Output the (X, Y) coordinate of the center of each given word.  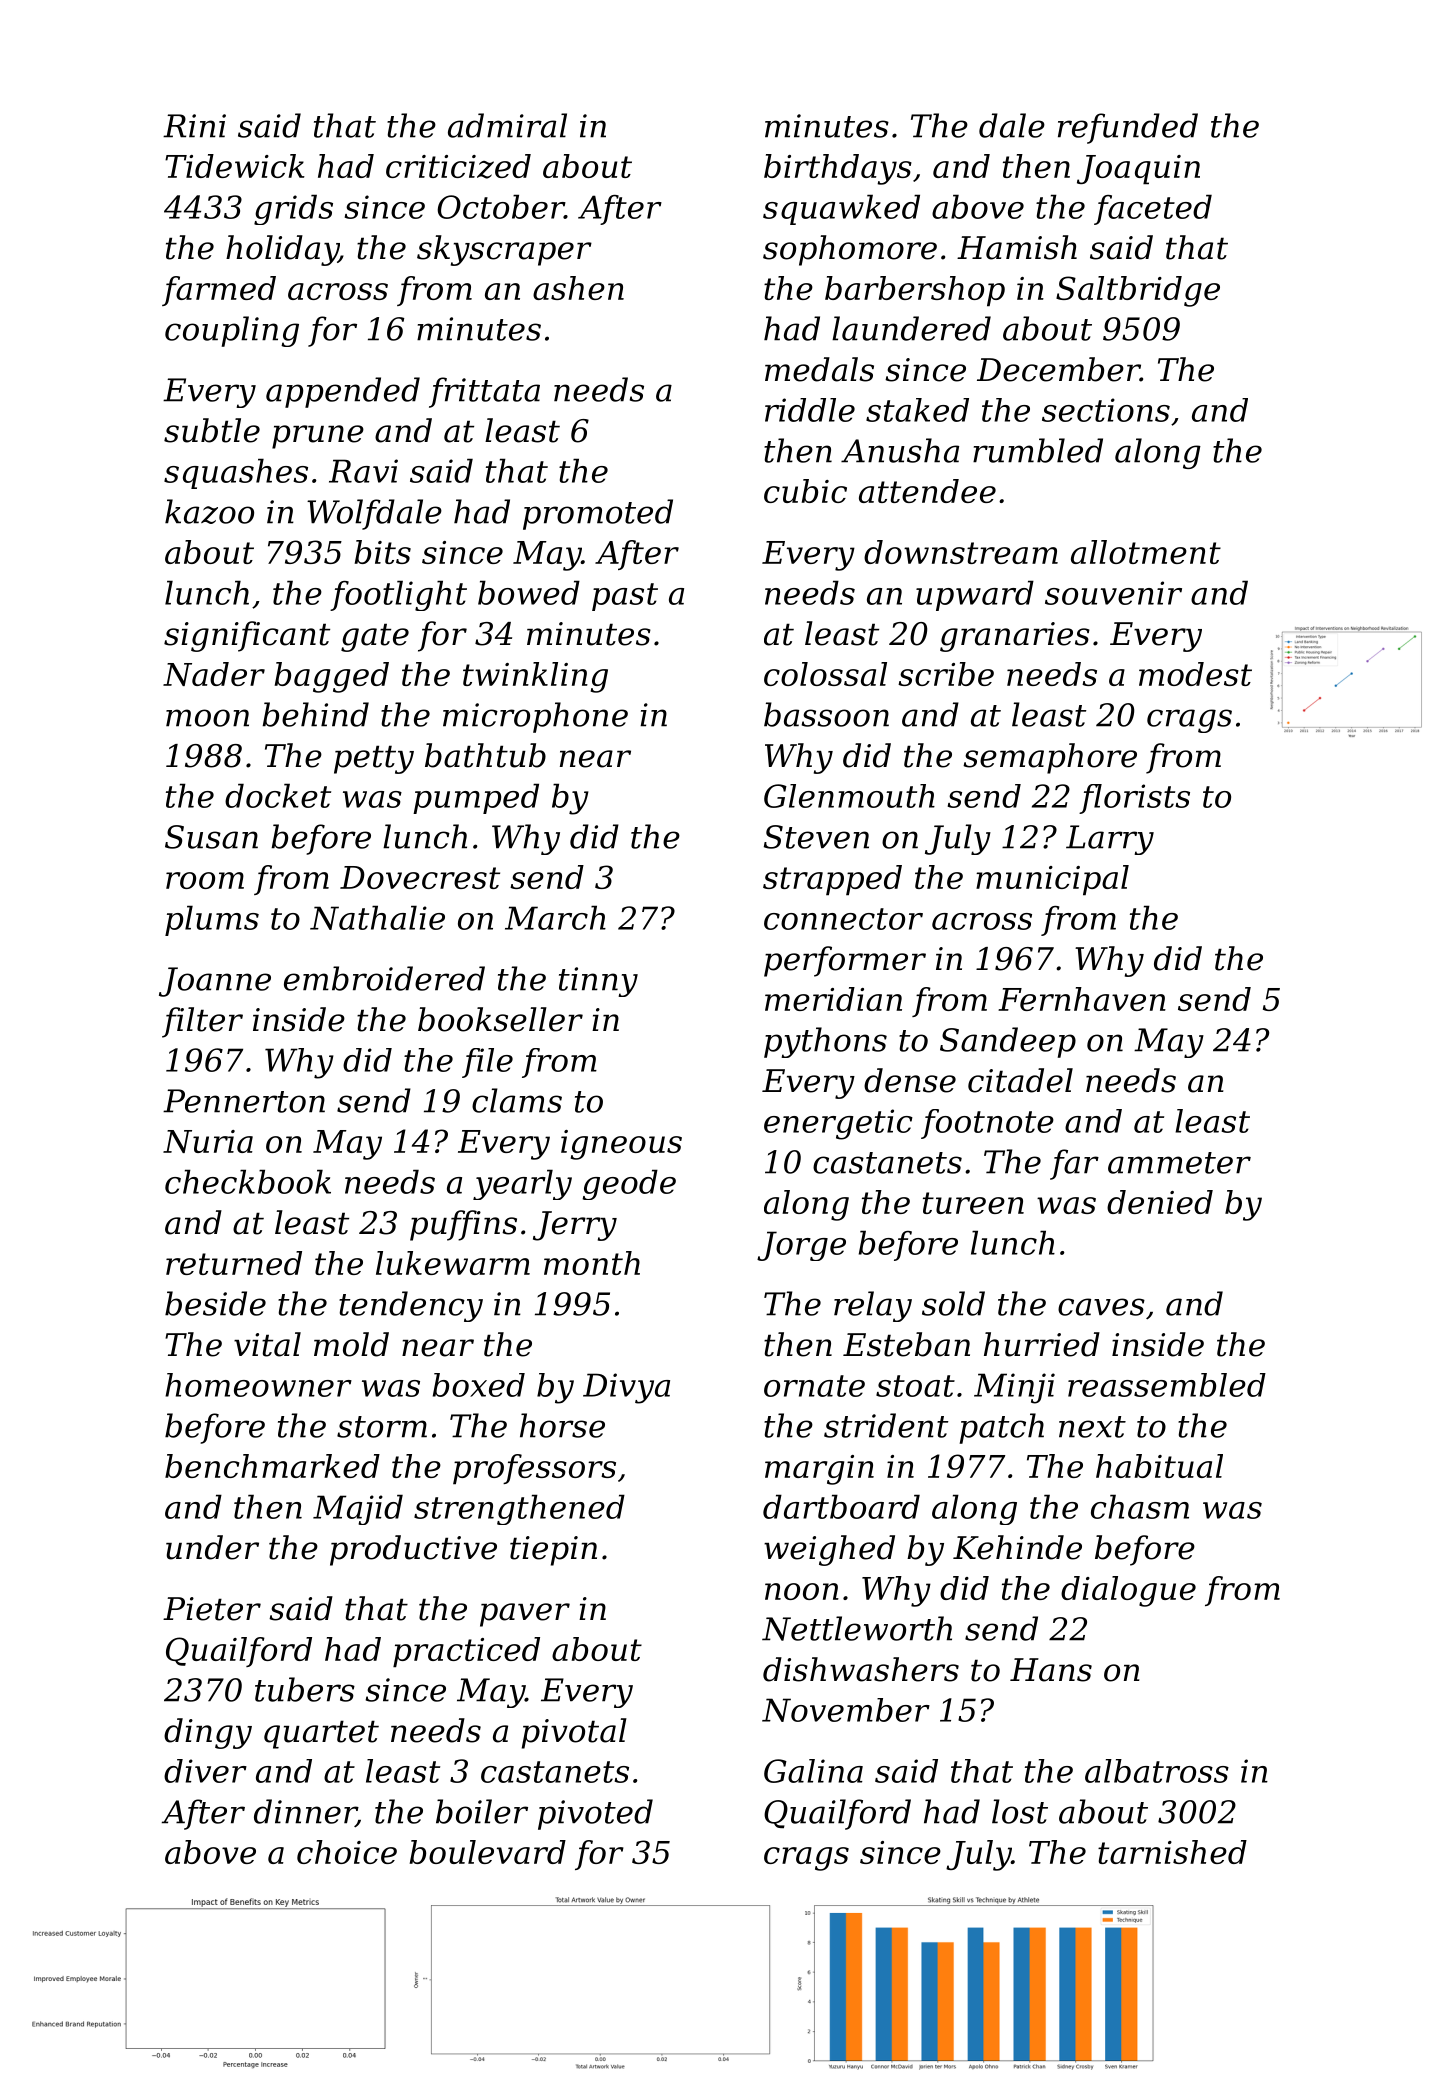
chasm (1140, 1506)
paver (525, 1615)
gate (375, 637)
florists (1134, 799)
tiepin (553, 1551)
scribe (946, 674)
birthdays (838, 169)
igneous (621, 1145)
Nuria (208, 1141)
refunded (1128, 128)
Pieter (212, 1609)
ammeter (1179, 1163)
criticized (458, 166)
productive (413, 1550)
